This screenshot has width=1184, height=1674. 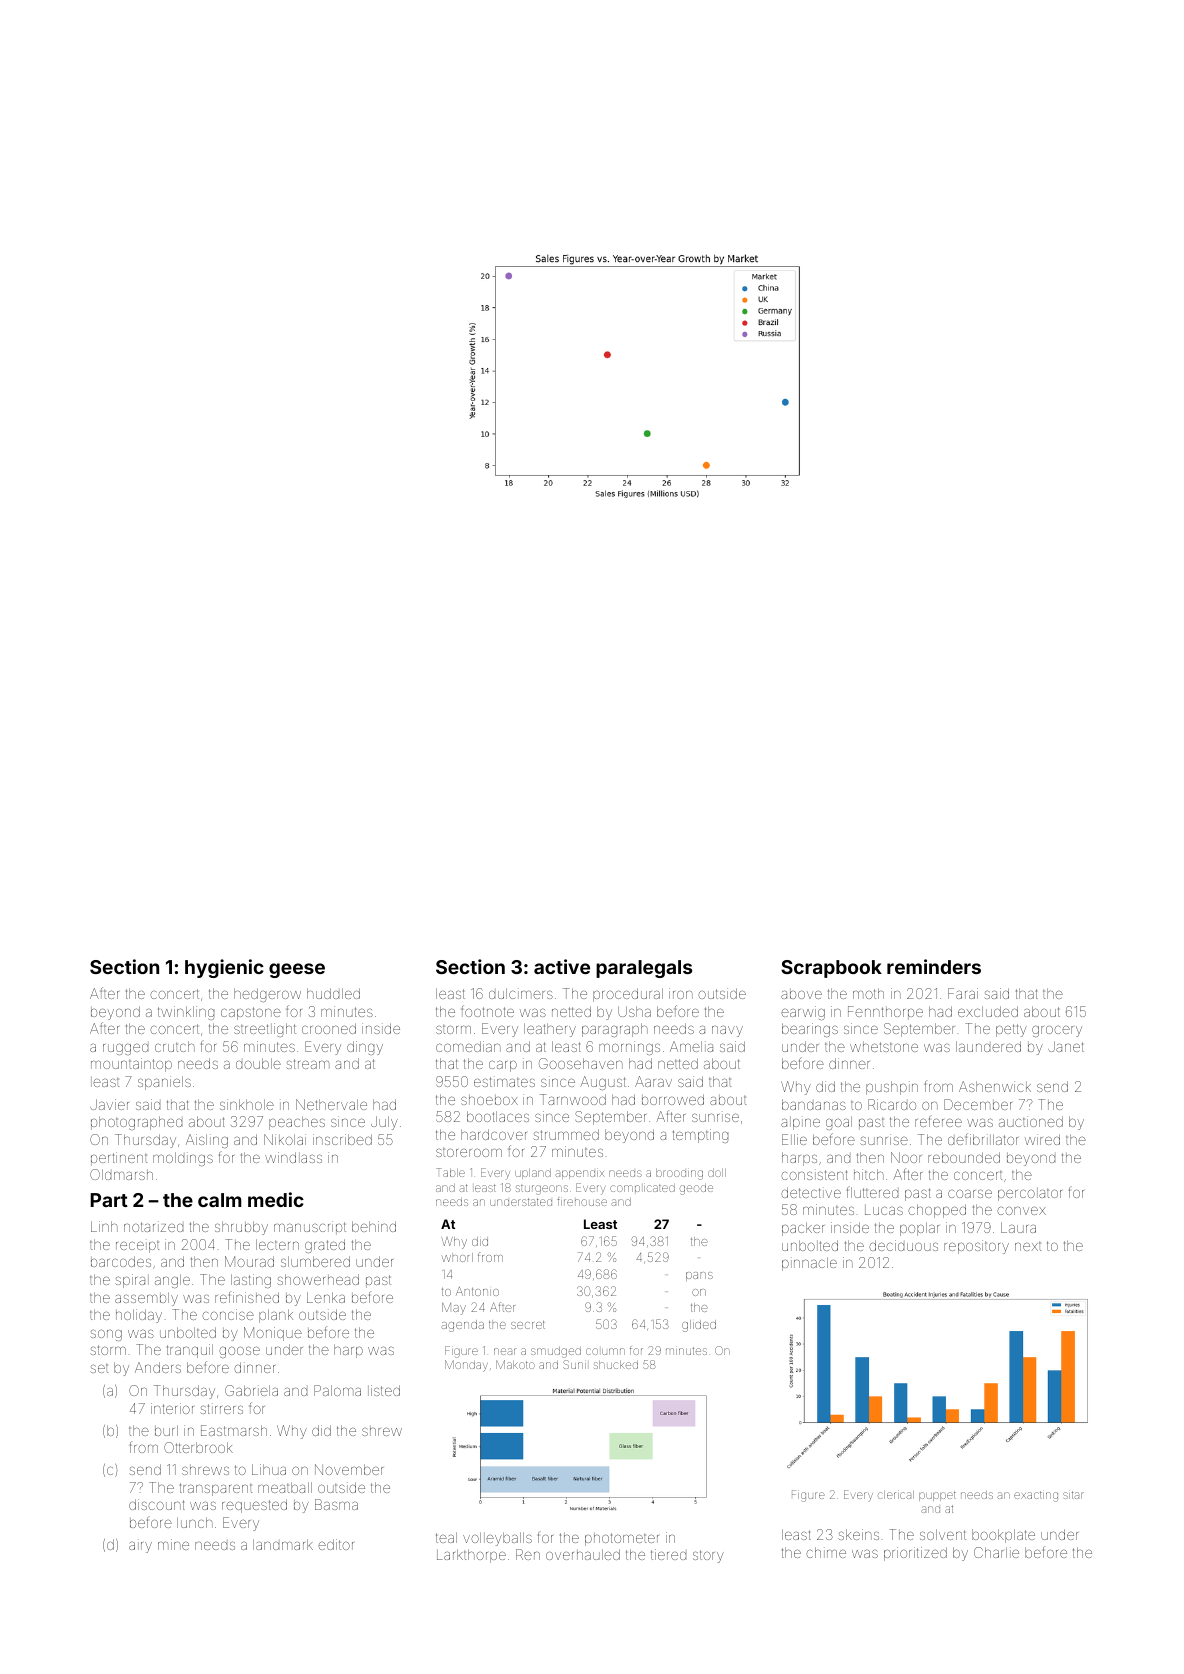 What do you see at coordinates (224, 968) in the screenshot?
I see `hygienic` at bounding box center [224, 968].
